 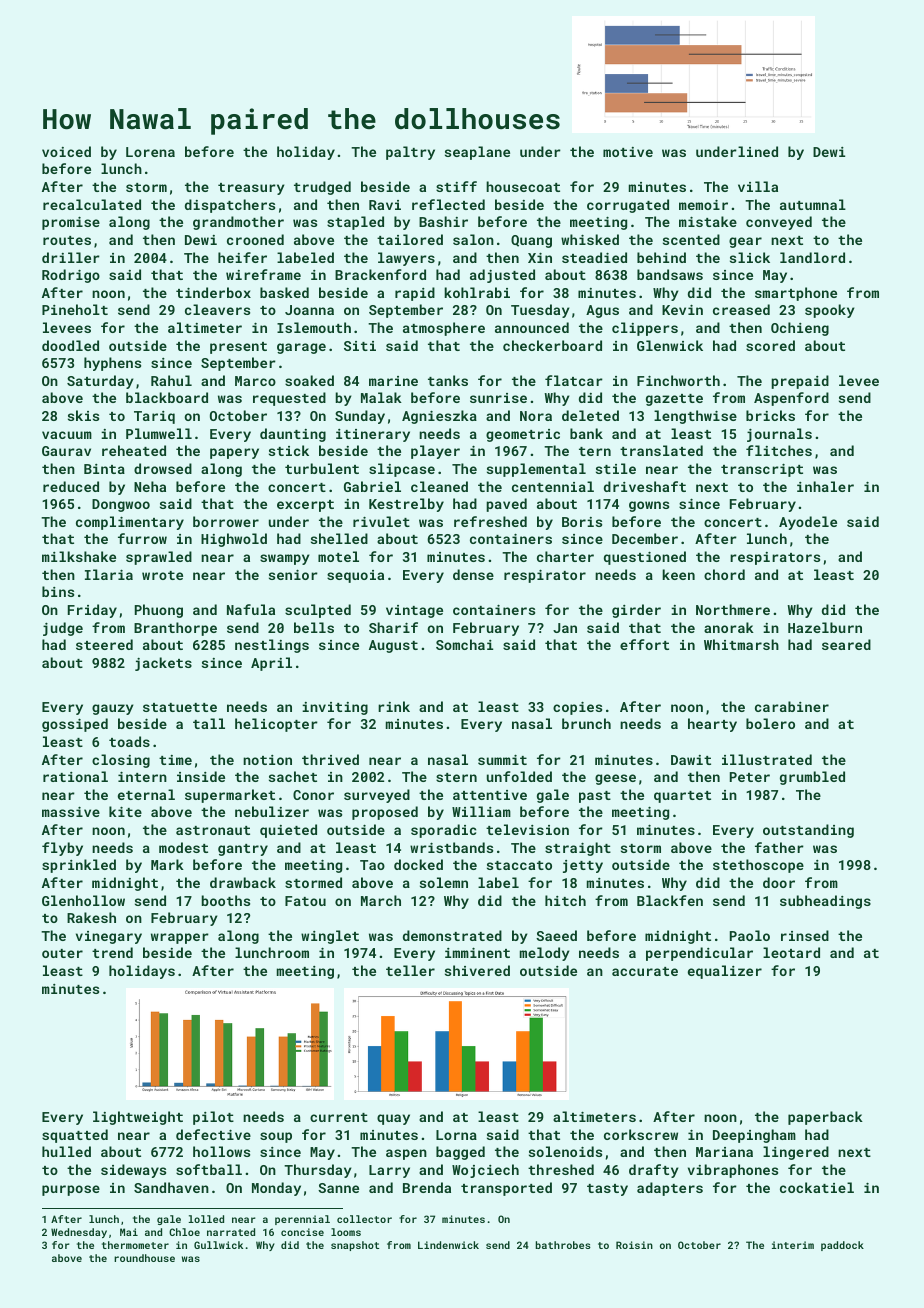 What do you see at coordinates (71, 223) in the screenshot?
I see `promise` at bounding box center [71, 223].
